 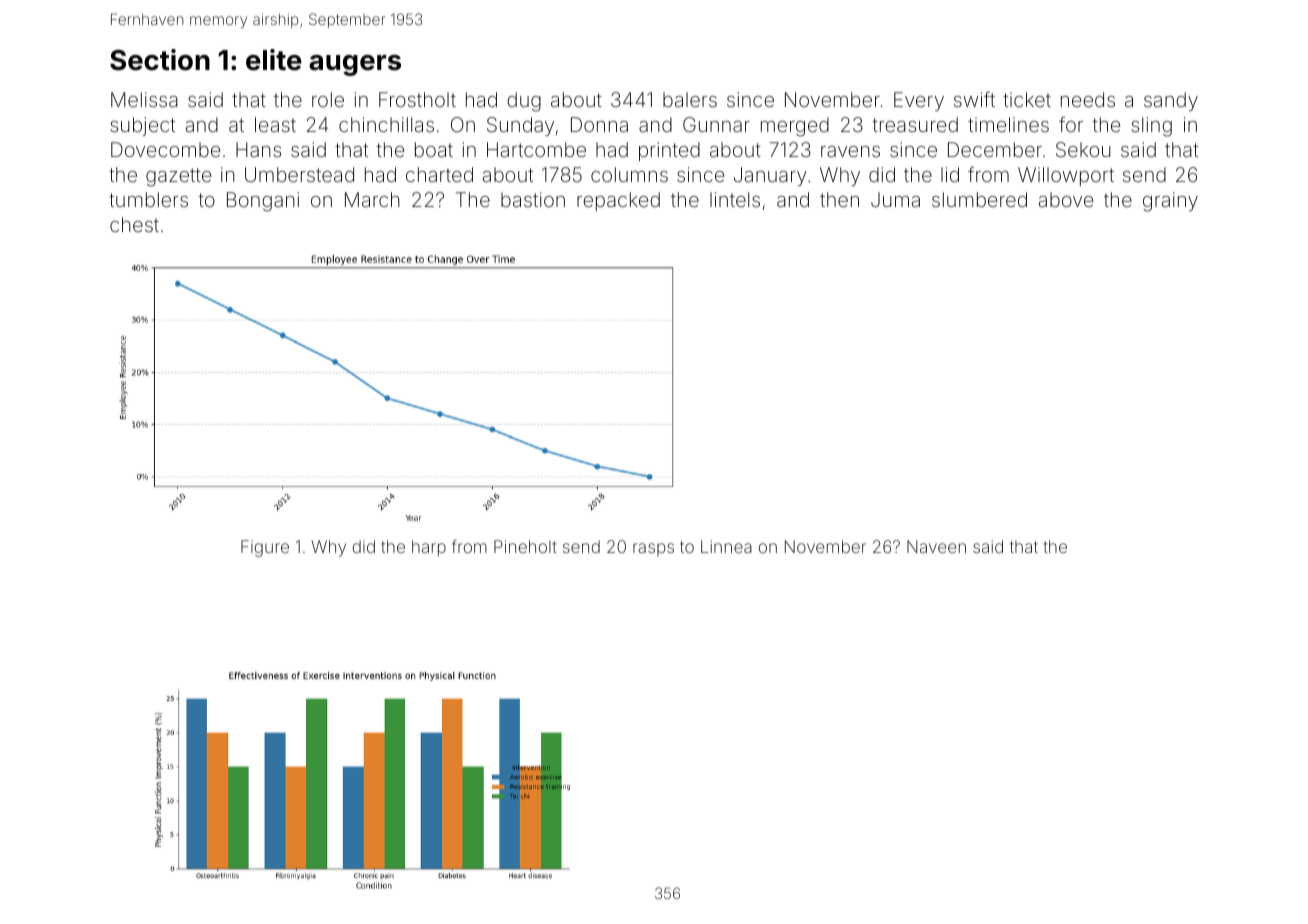 What do you see at coordinates (263, 202) in the screenshot?
I see `Bongani` at bounding box center [263, 202].
